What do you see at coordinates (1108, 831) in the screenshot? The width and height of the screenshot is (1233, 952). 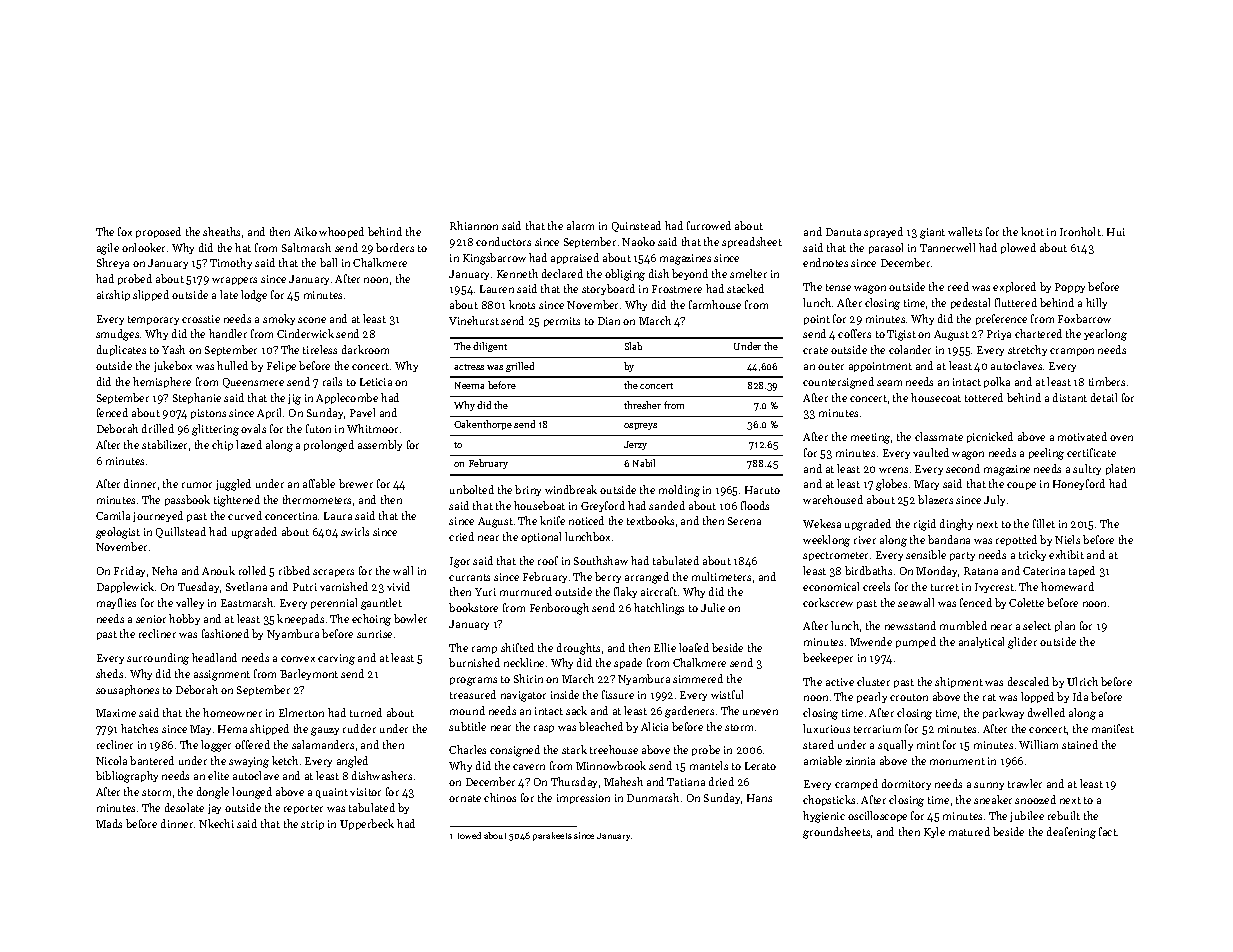 I see `fact` at bounding box center [1108, 831].
